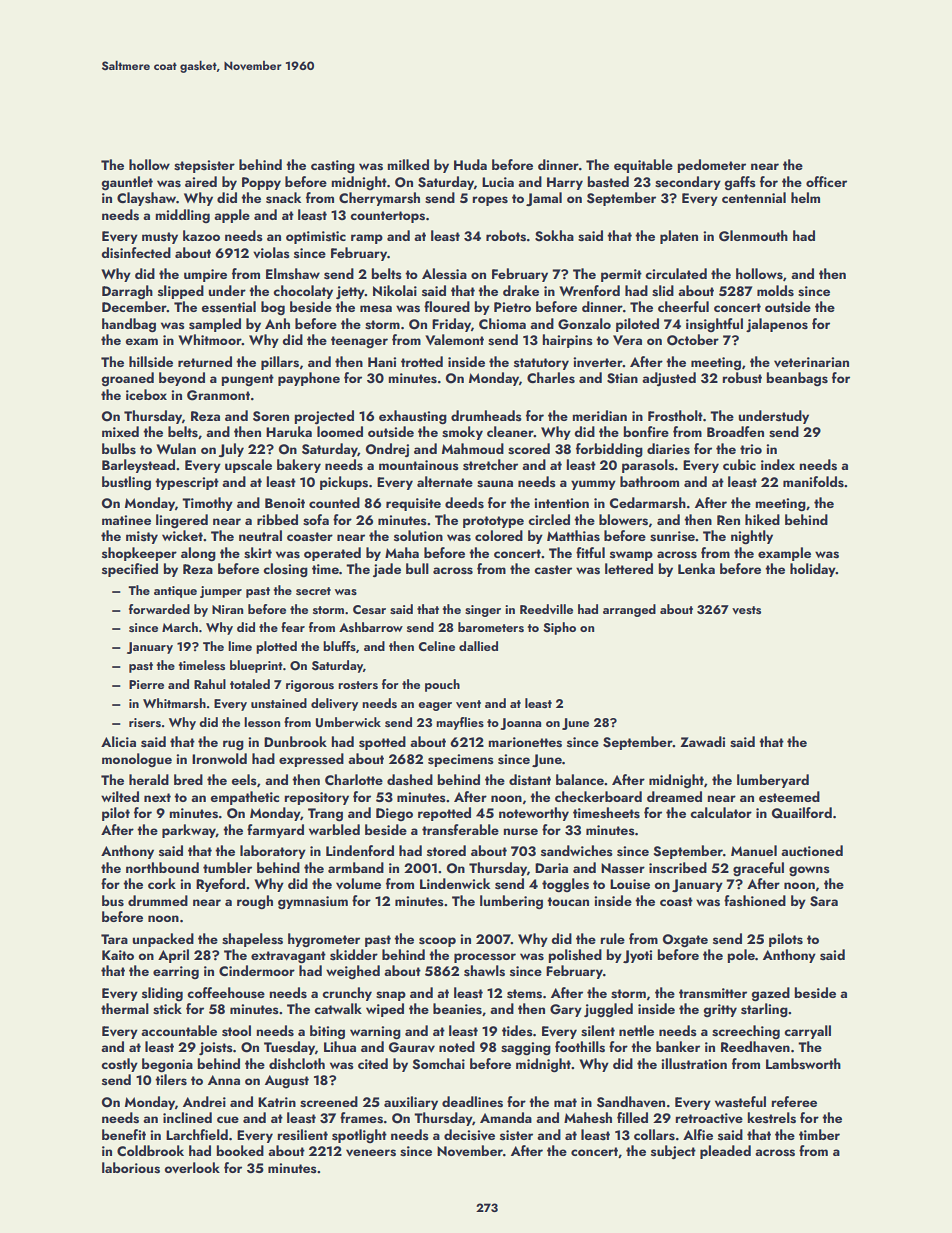 The height and width of the screenshot is (1233, 952). What do you see at coordinates (826, 181) in the screenshot?
I see `officer` at bounding box center [826, 181].
